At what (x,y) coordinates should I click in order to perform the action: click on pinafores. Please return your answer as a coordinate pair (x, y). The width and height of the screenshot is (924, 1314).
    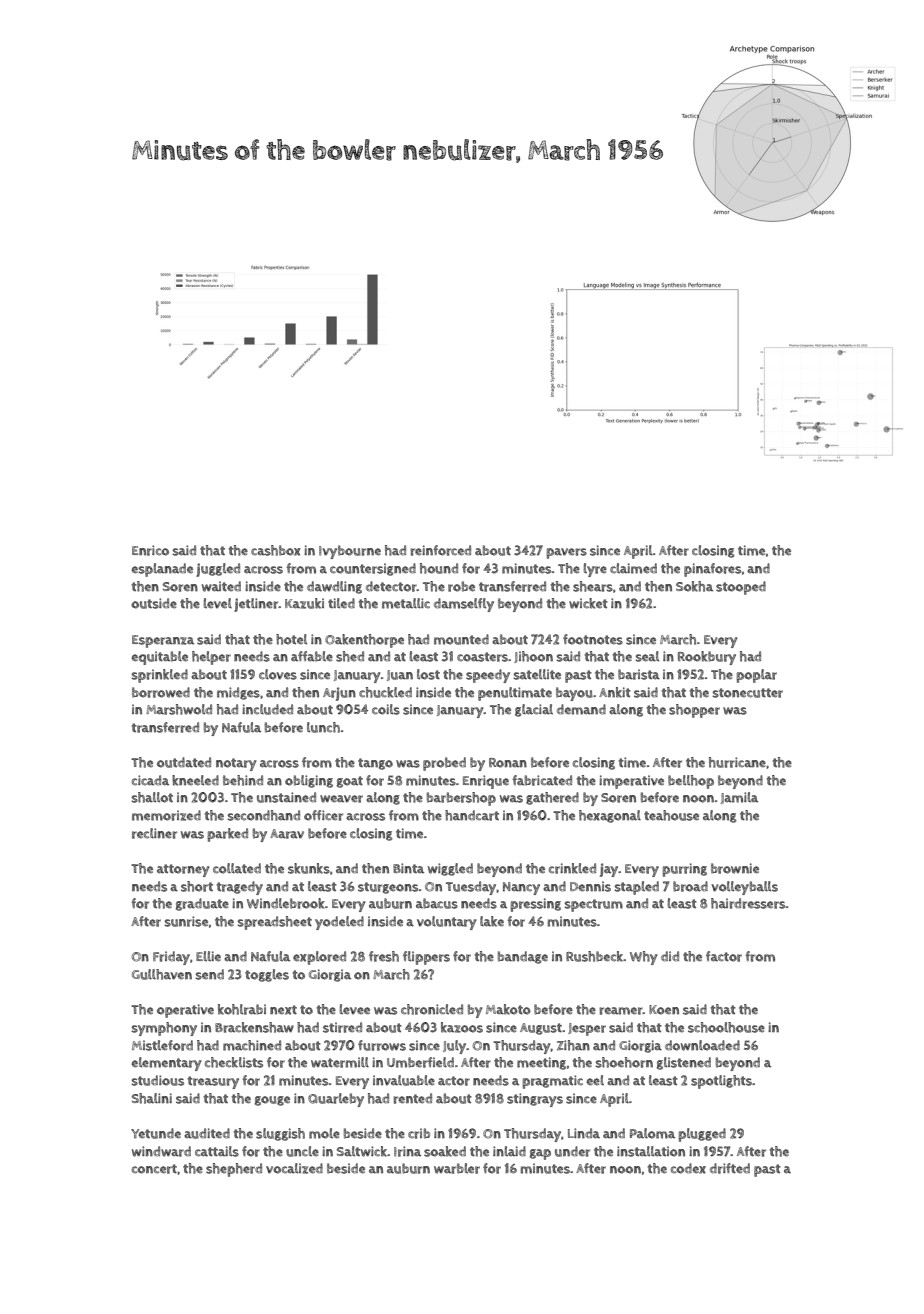
    Looking at the image, I should click on (712, 570).
